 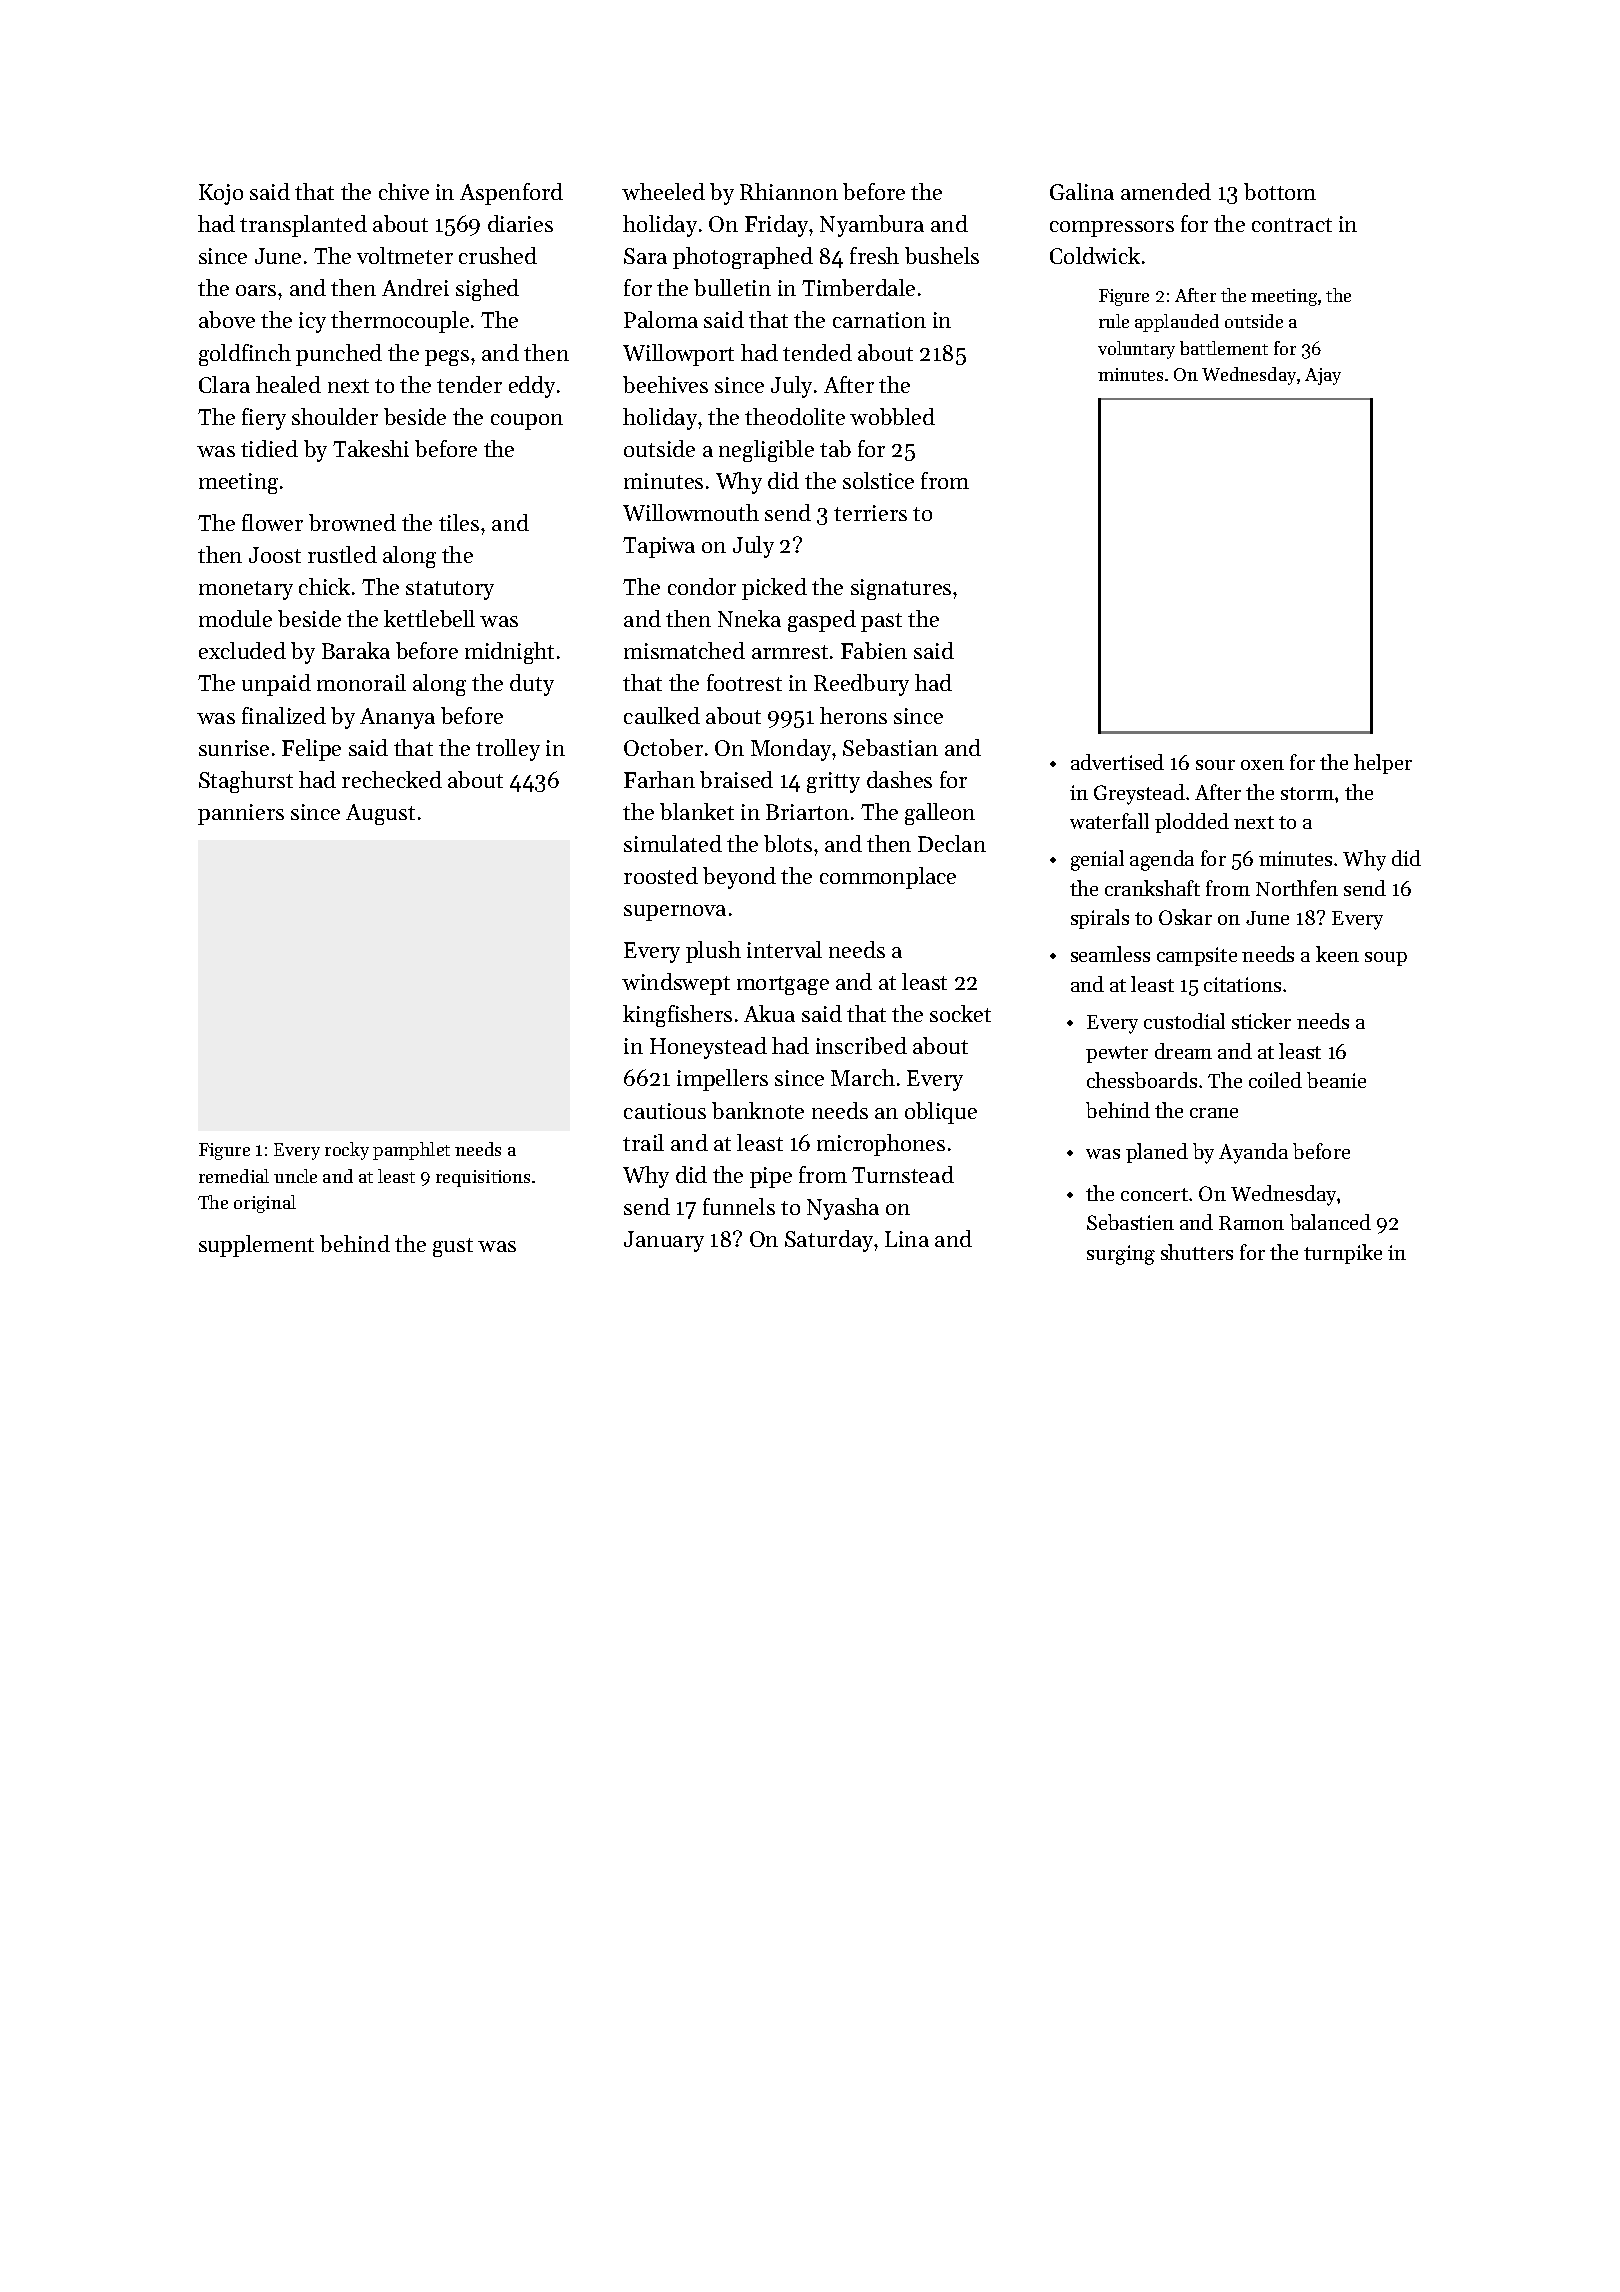 What do you see at coordinates (888, 878) in the page?
I see `commonplace` at bounding box center [888, 878].
